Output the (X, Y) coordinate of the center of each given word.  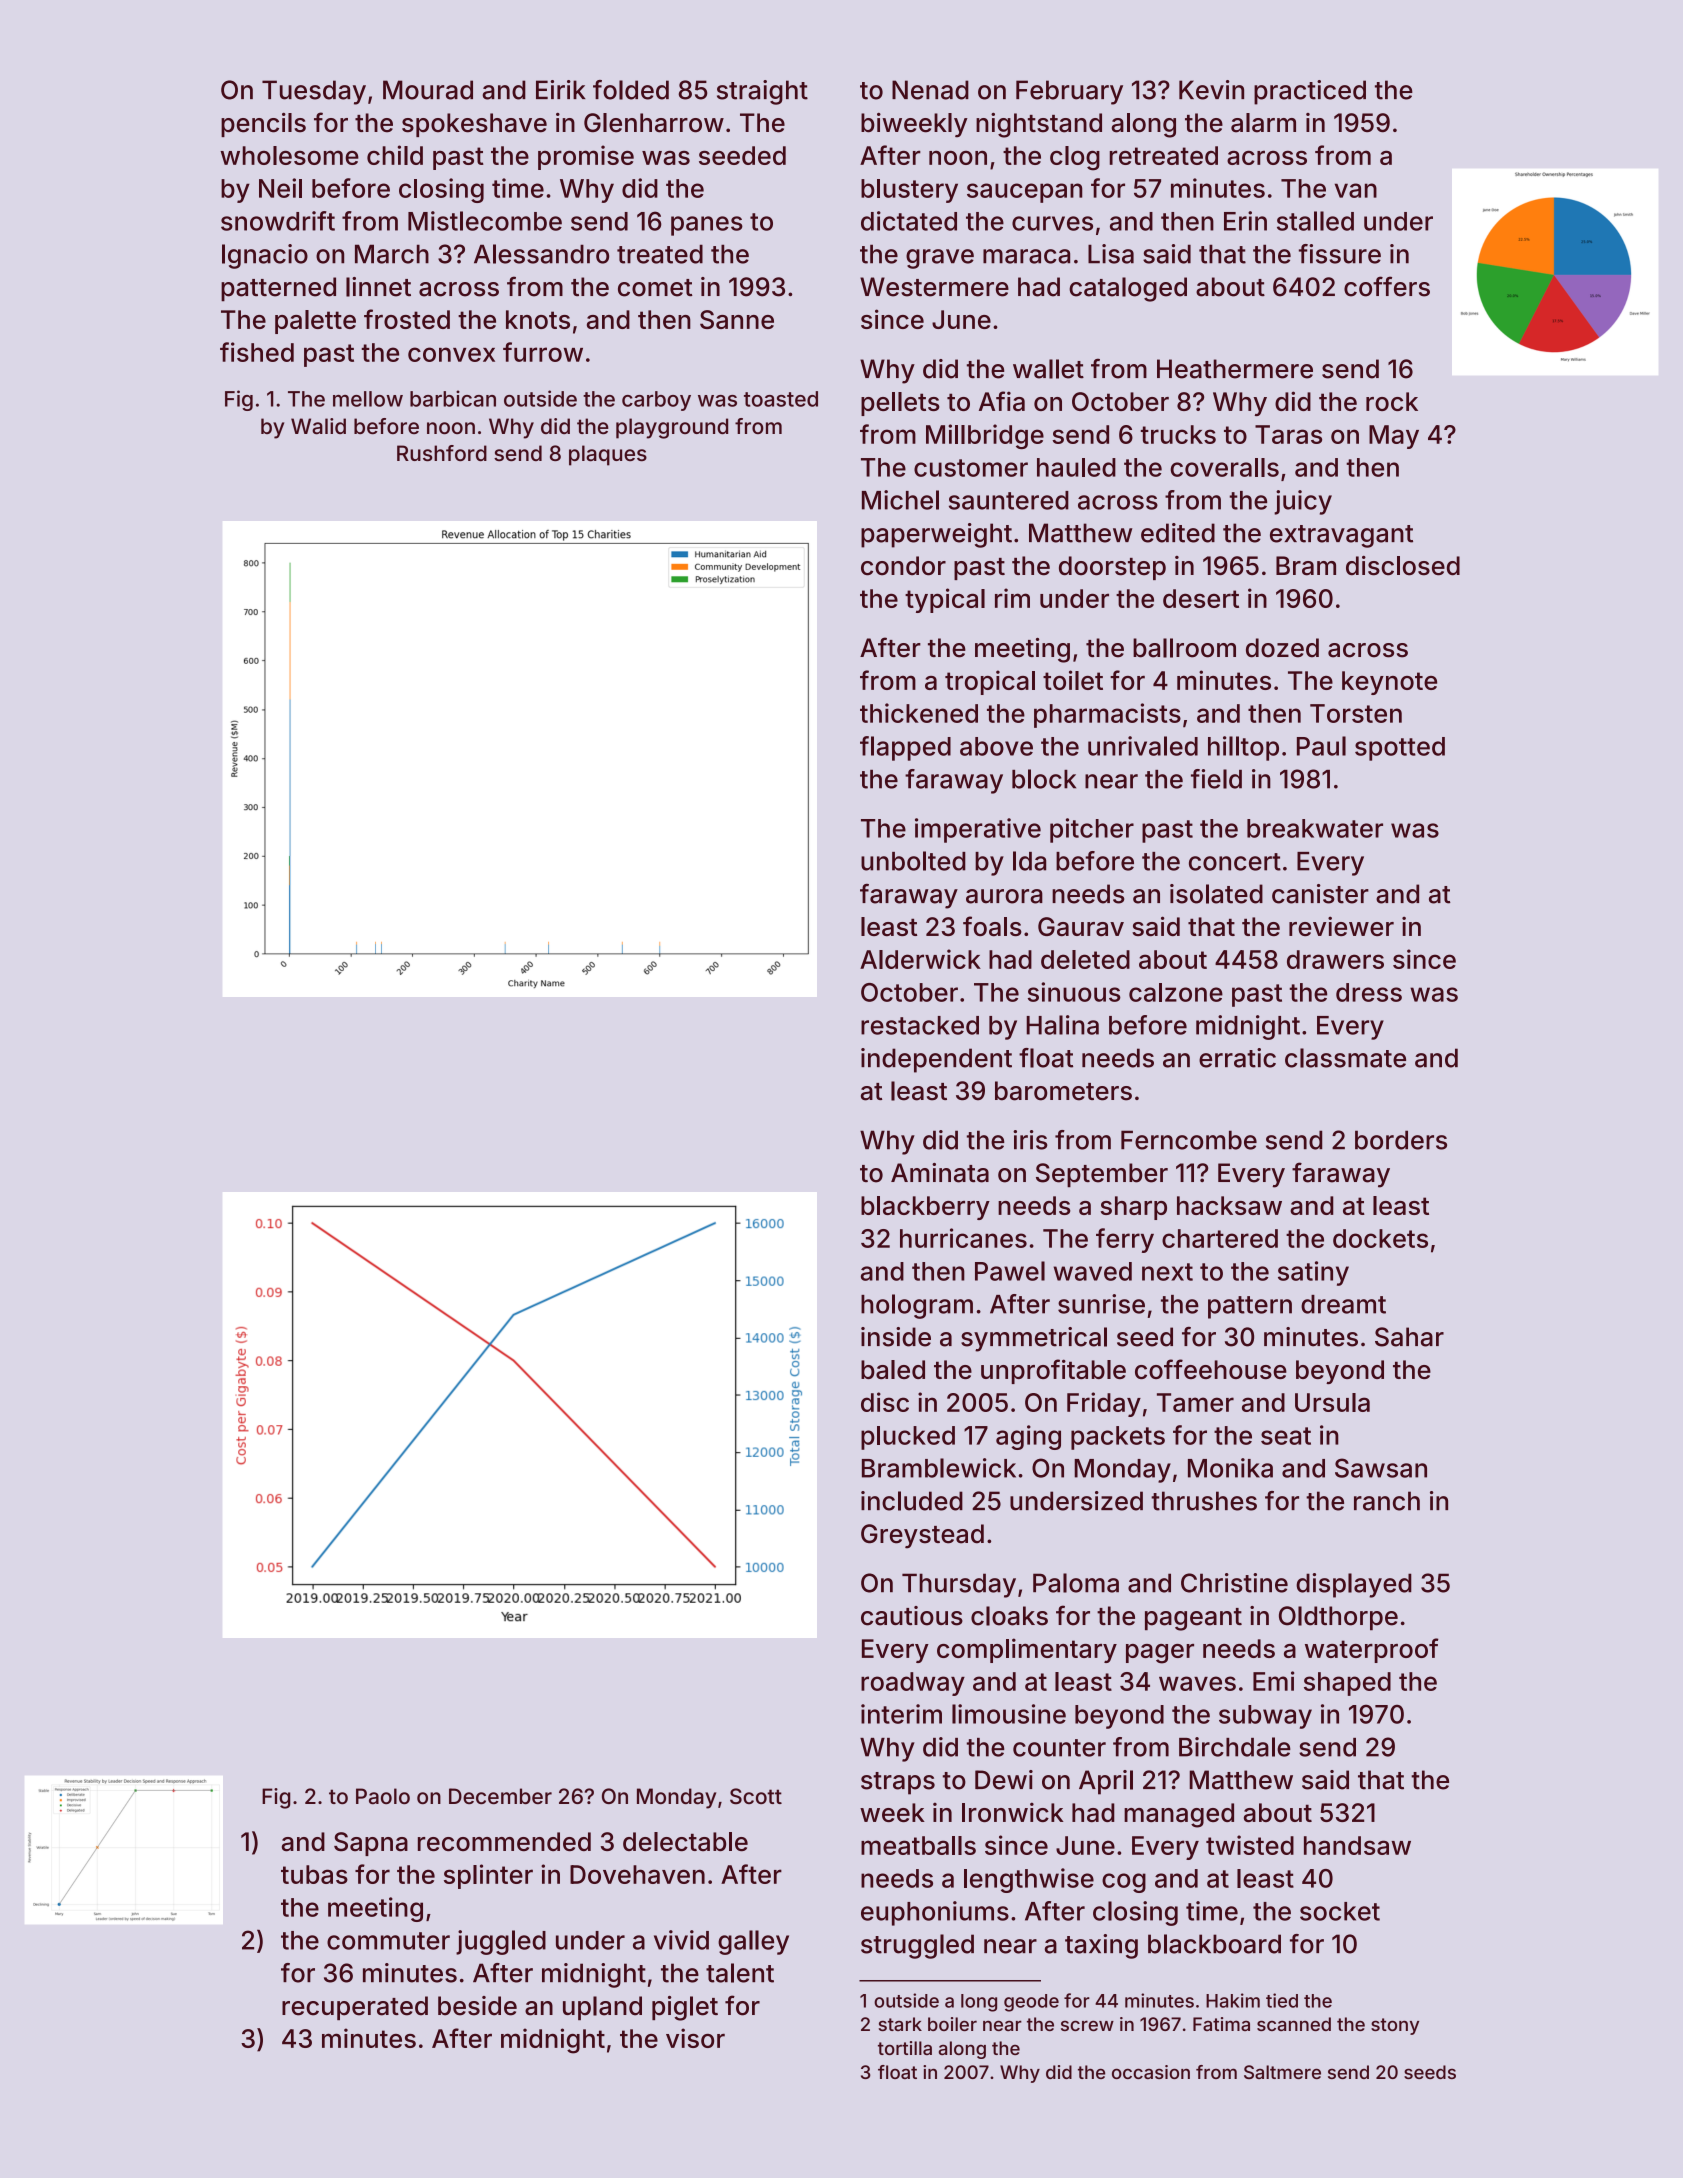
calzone (1176, 992)
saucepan (1024, 193)
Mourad (428, 90)
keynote (1389, 683)
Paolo (383, 1796)
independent (936, 1060)
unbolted (913, 861)
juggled (501, 1942)
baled (893, 1369)
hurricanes (963, 1238)
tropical (990, 682)
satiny (1313, 1273)
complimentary (1027, 1650)
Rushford (442, 453)
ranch (1387, 1501)
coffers (1387, 286)
